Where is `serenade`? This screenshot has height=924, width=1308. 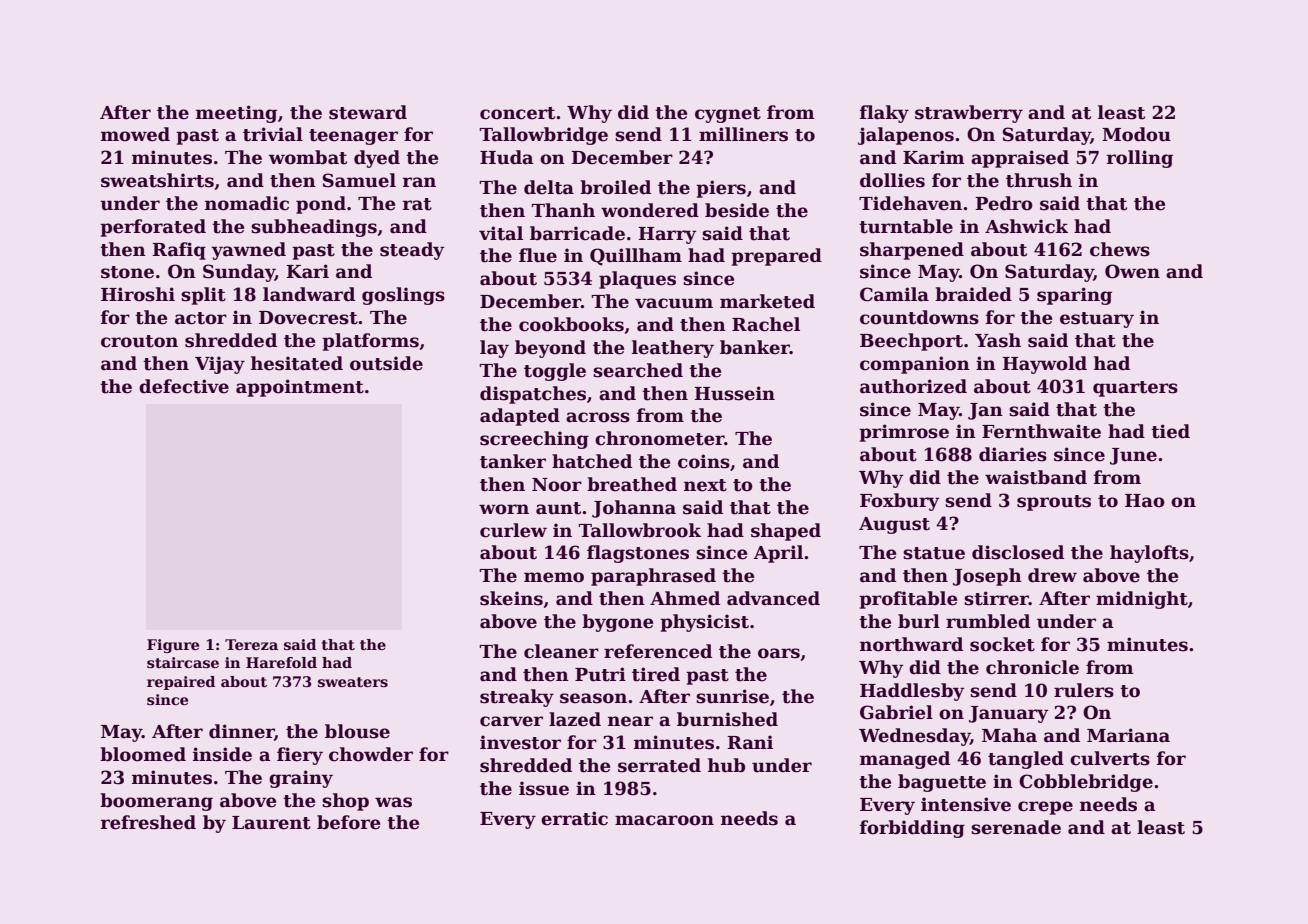 serenade is located at coordinates (1016, 827).
